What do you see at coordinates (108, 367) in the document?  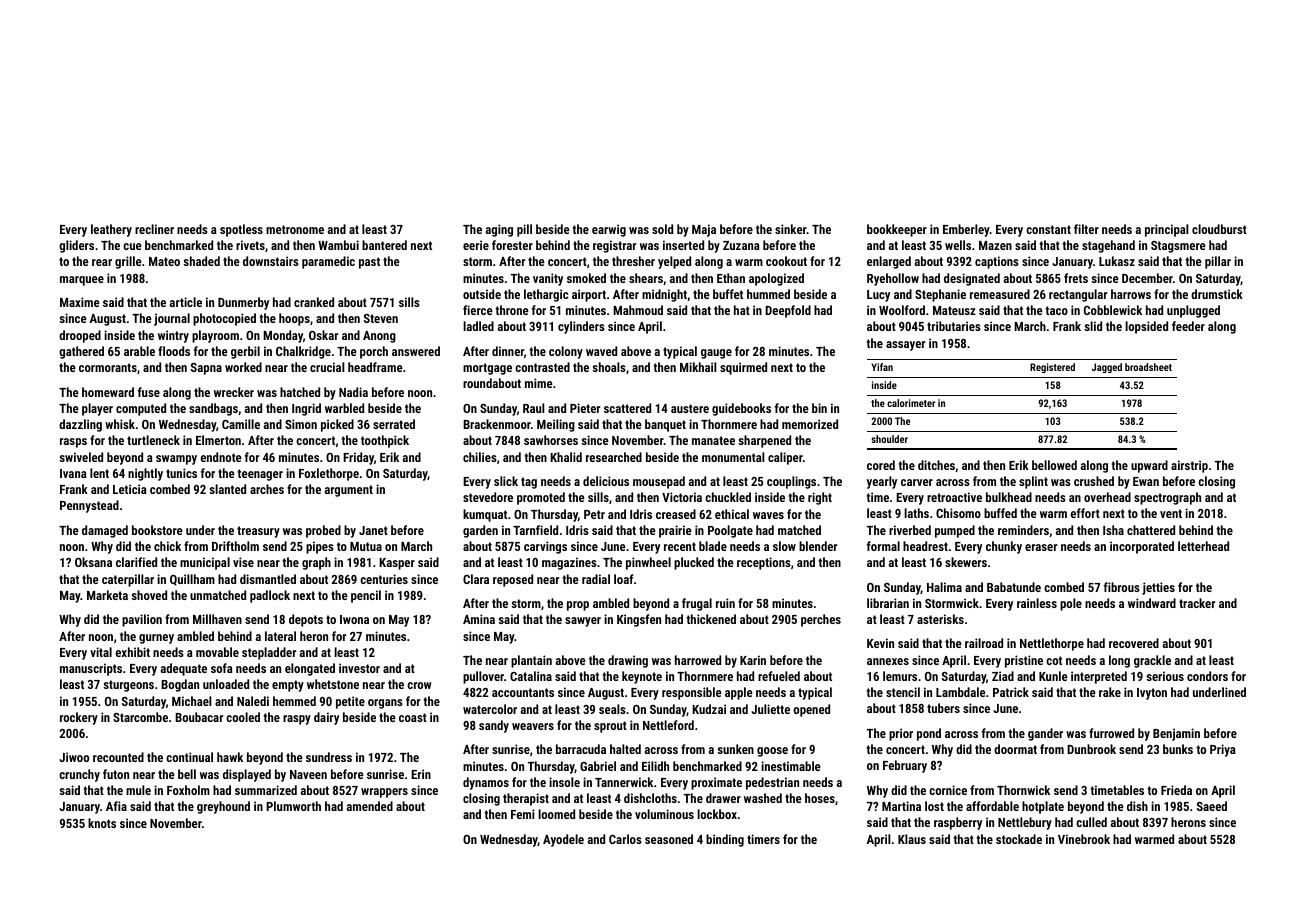 I see `cormorants` at bounding box center [108, 367].
